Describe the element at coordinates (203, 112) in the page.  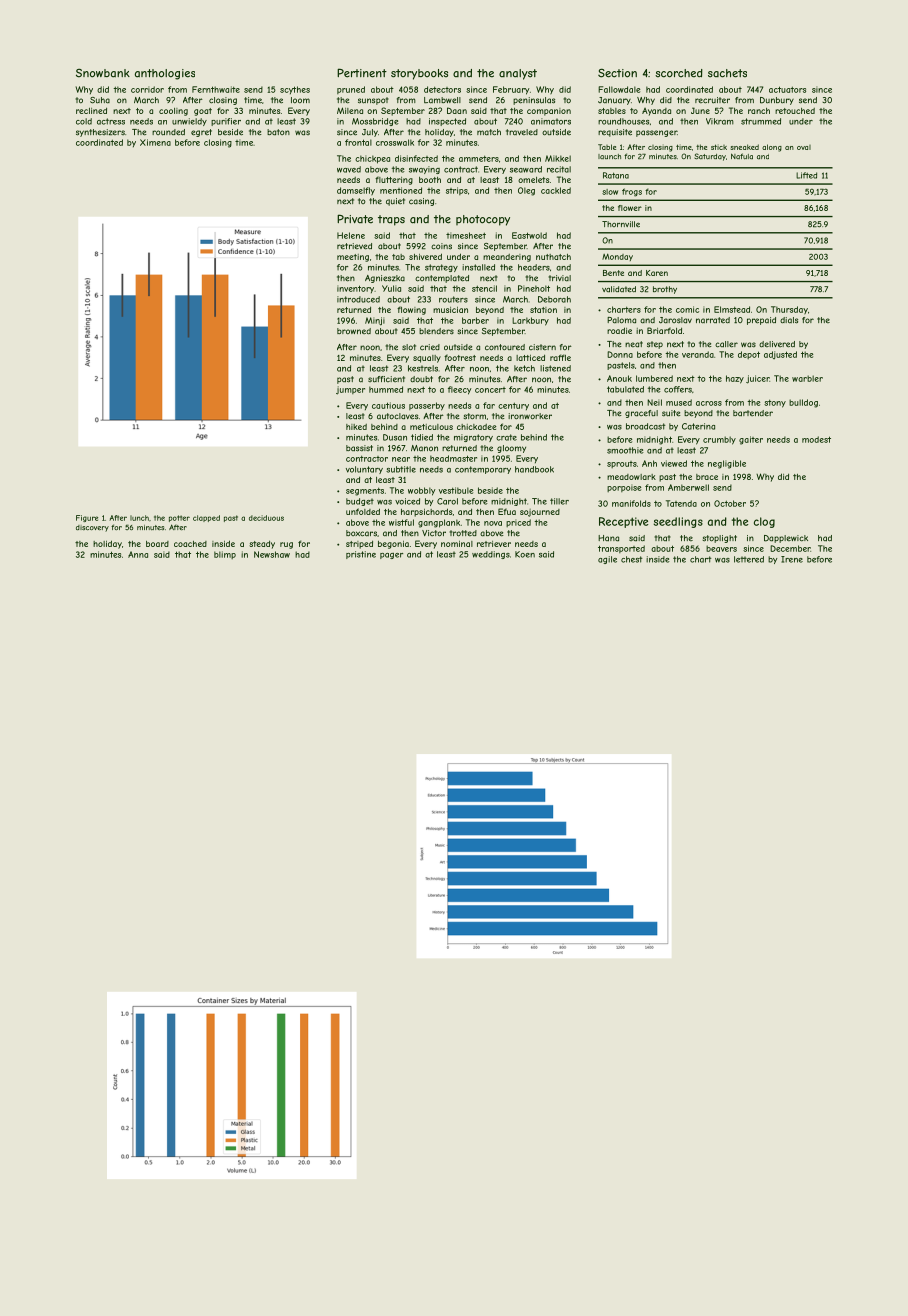
I see `goat` at that location.
